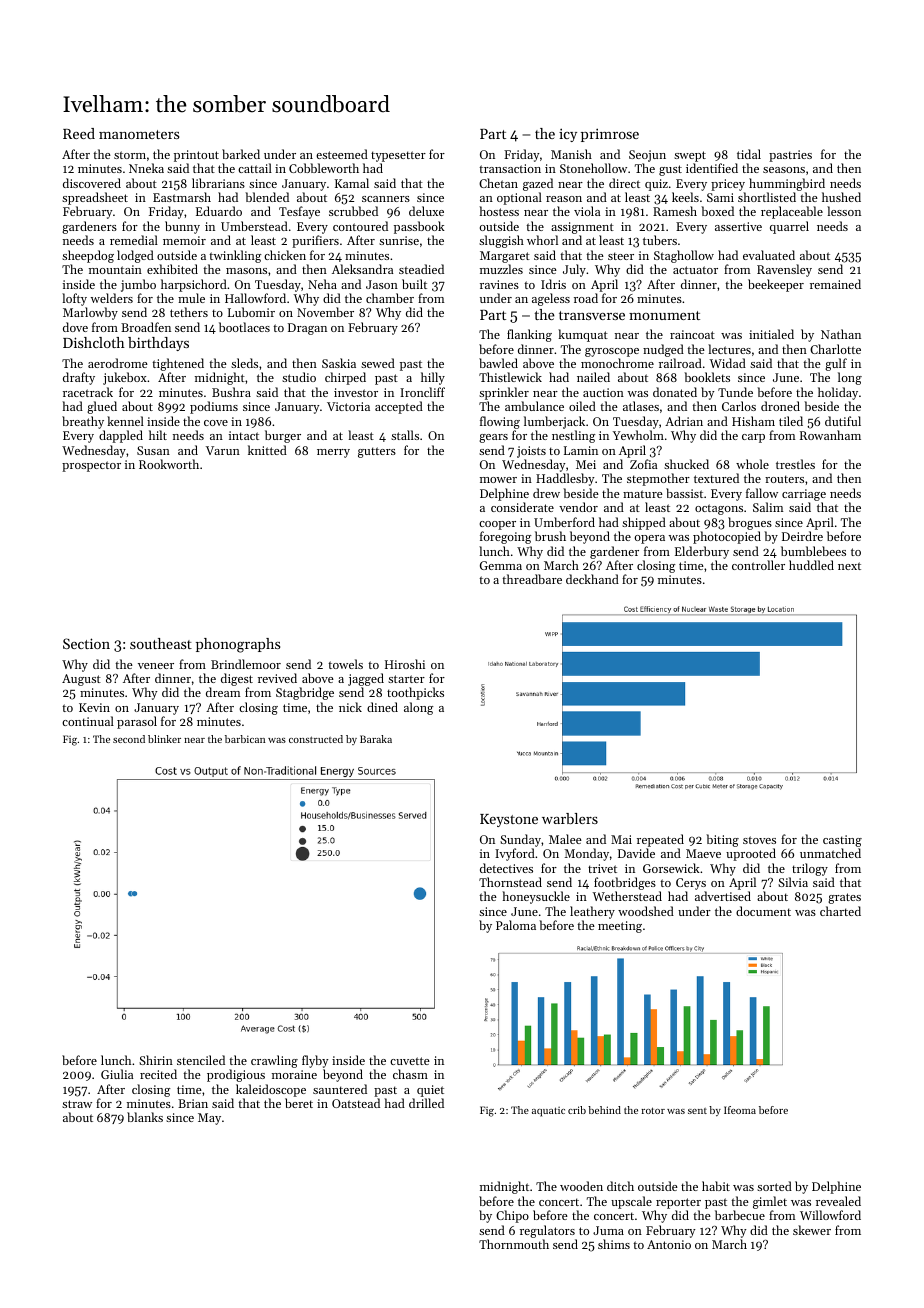  I want to click on straw, so click(77, 1104).
